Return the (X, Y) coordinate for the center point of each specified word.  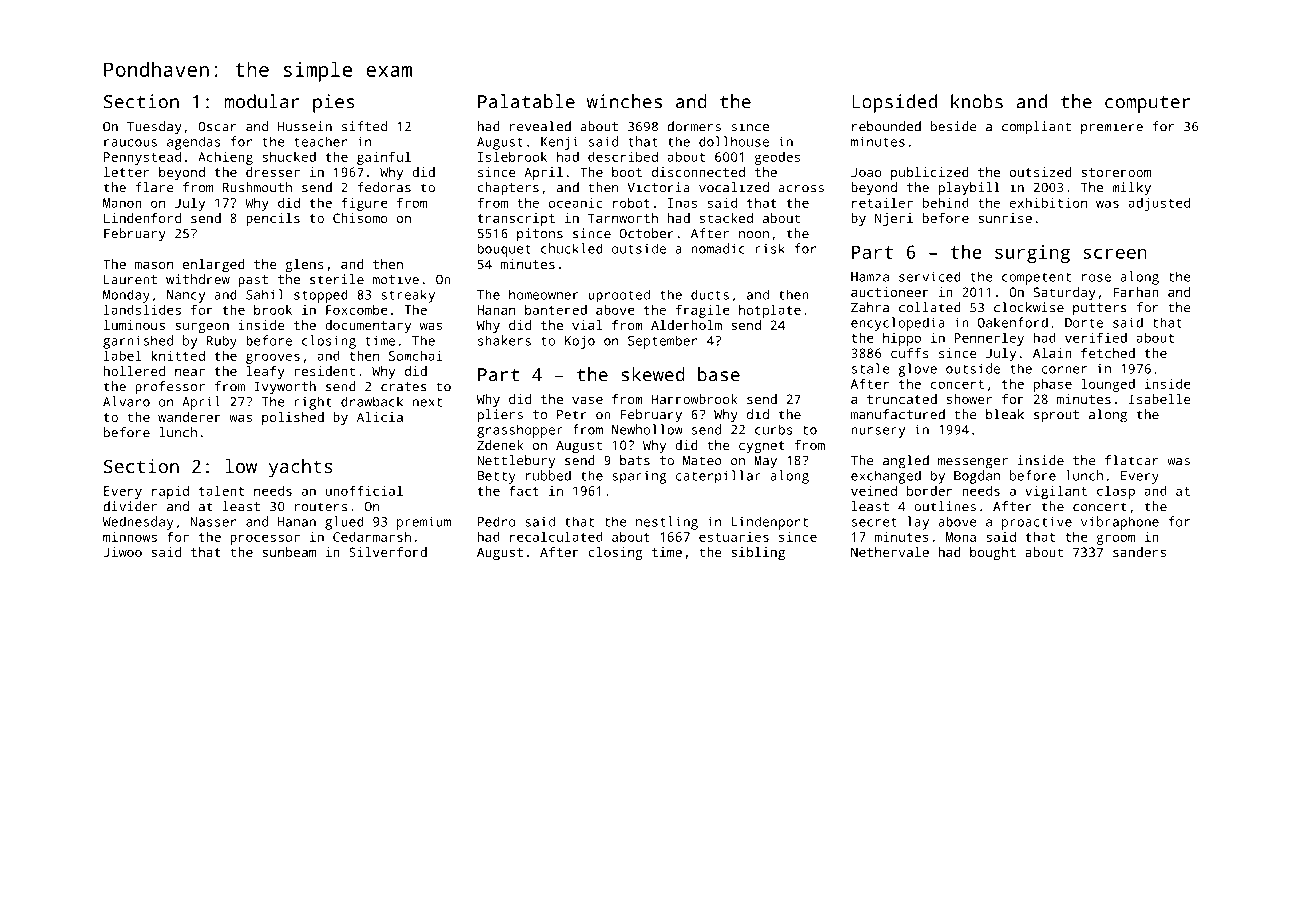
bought (993, 553)
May (765, 462)
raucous (130, 143)
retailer (882, 202)
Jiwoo (122, 552)
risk (770, 248)
